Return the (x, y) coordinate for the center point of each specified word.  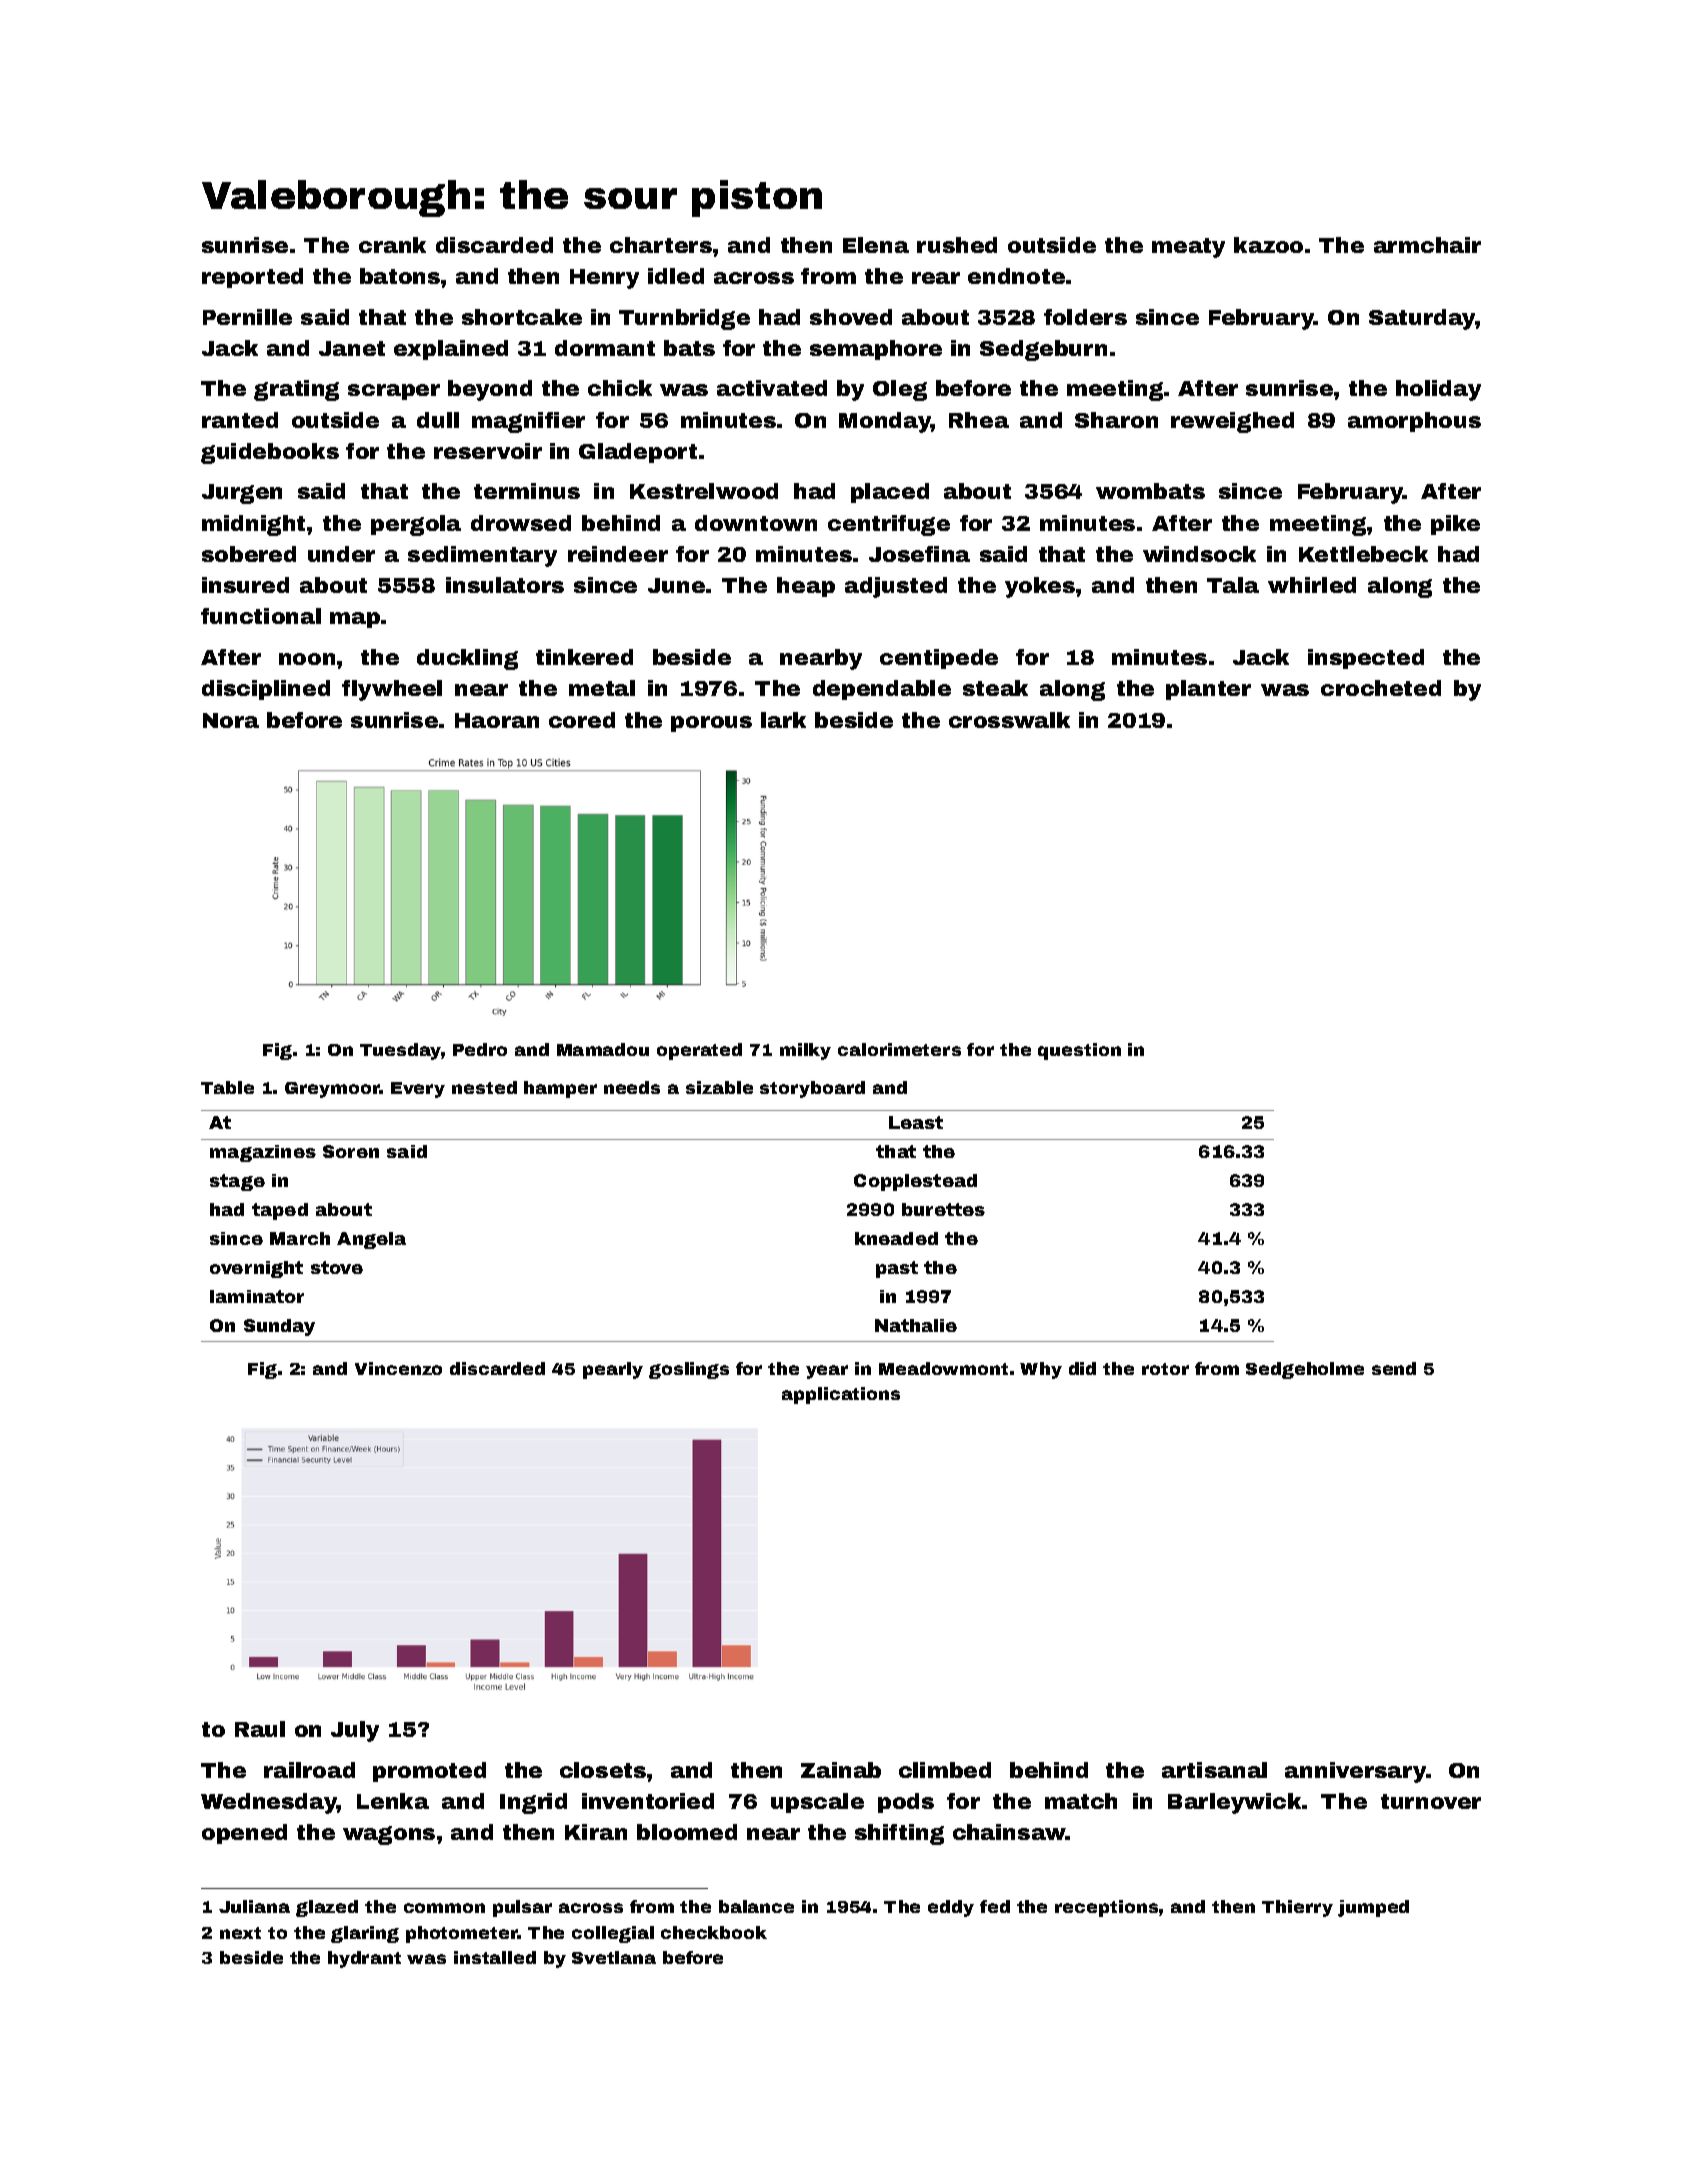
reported (252, 278)
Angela (371, 1240)
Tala (1233, 585)
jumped (1373, 1908)
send (1394, 1368)
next (240, 1933)
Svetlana (614, 1957)
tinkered (584, 657)
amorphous (1414, 422)
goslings (689, 1370)
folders (1085, 317)
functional (261, 616)
